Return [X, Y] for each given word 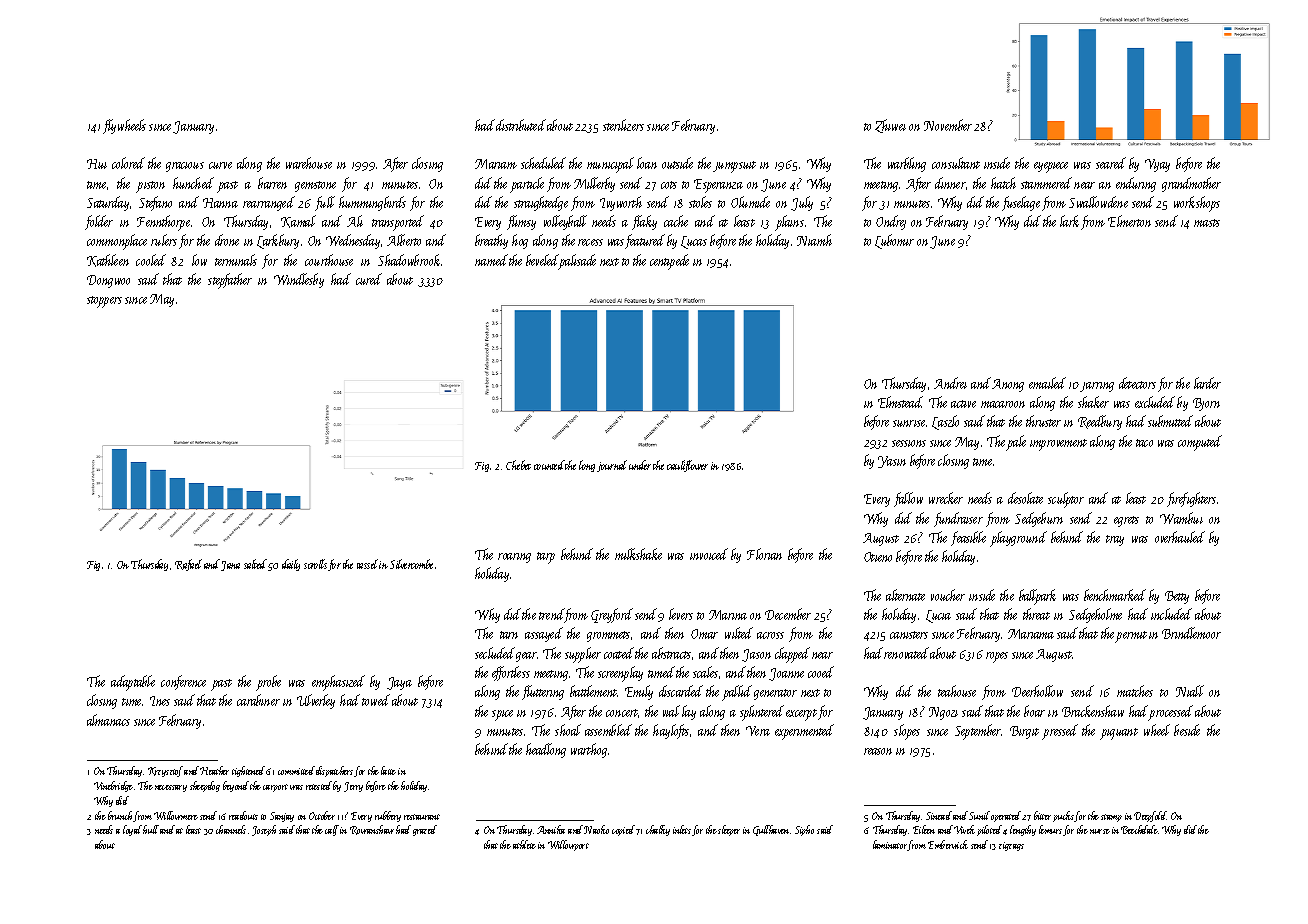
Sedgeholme [1095, 615]
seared [1111, 163]
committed [296, 770]
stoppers [104, 302]
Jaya [399, 683]
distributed [521, 125]
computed [1200, 443]
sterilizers [623, 125]
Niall [1190, 691]
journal [612, 466]
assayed [544, 634]
